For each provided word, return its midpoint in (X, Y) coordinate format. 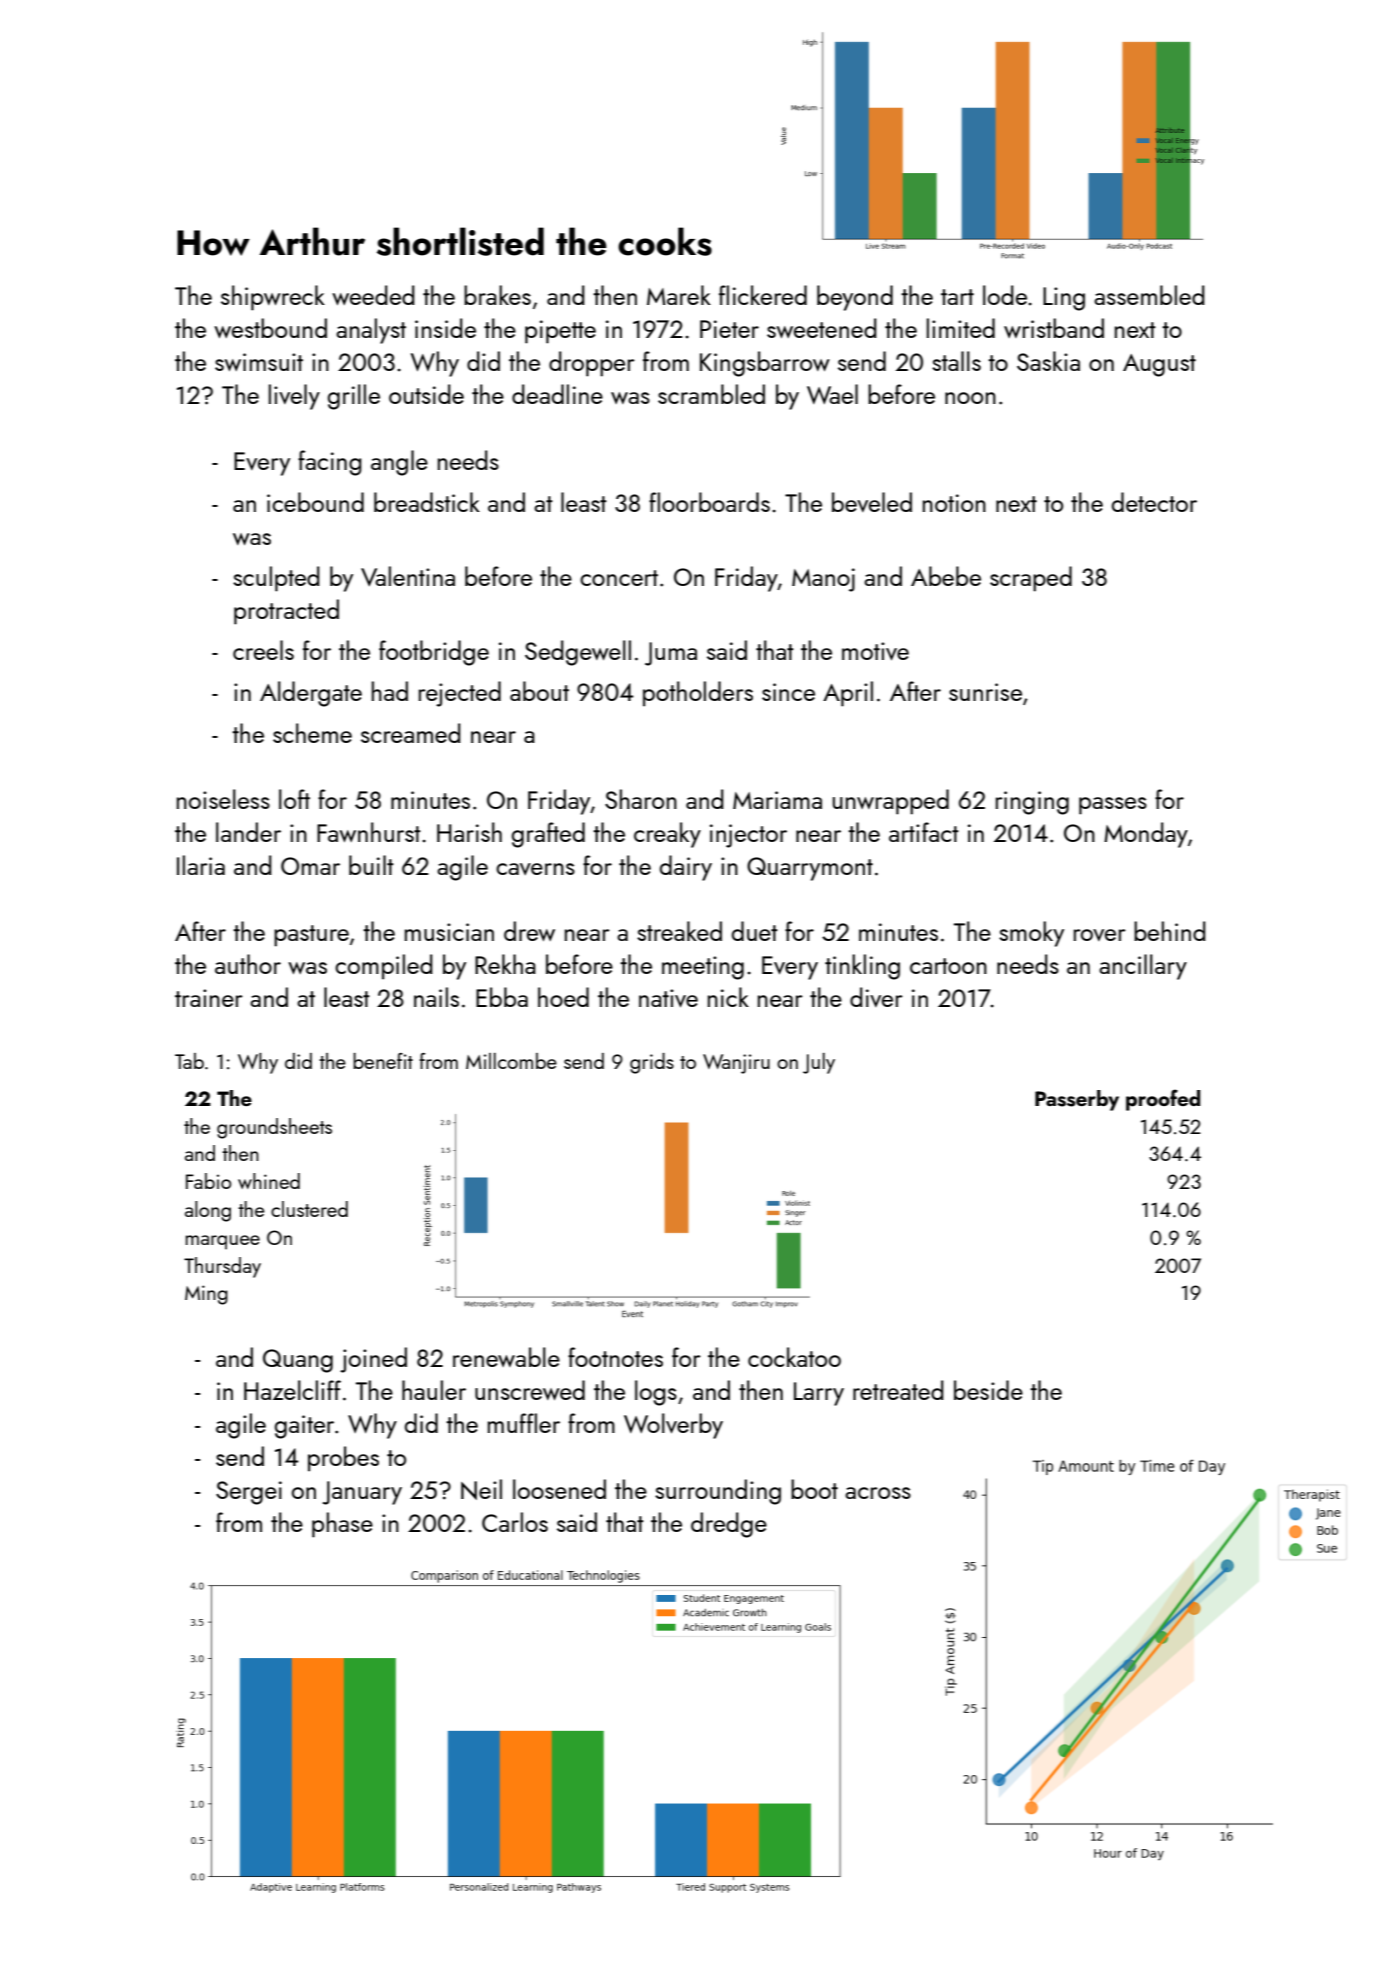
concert (619, 578)
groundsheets (274, 1128)
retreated (898, 1390)
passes (1113, 806)
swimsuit (259, 362)
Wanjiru (736, 1064)
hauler (434, 1390)
